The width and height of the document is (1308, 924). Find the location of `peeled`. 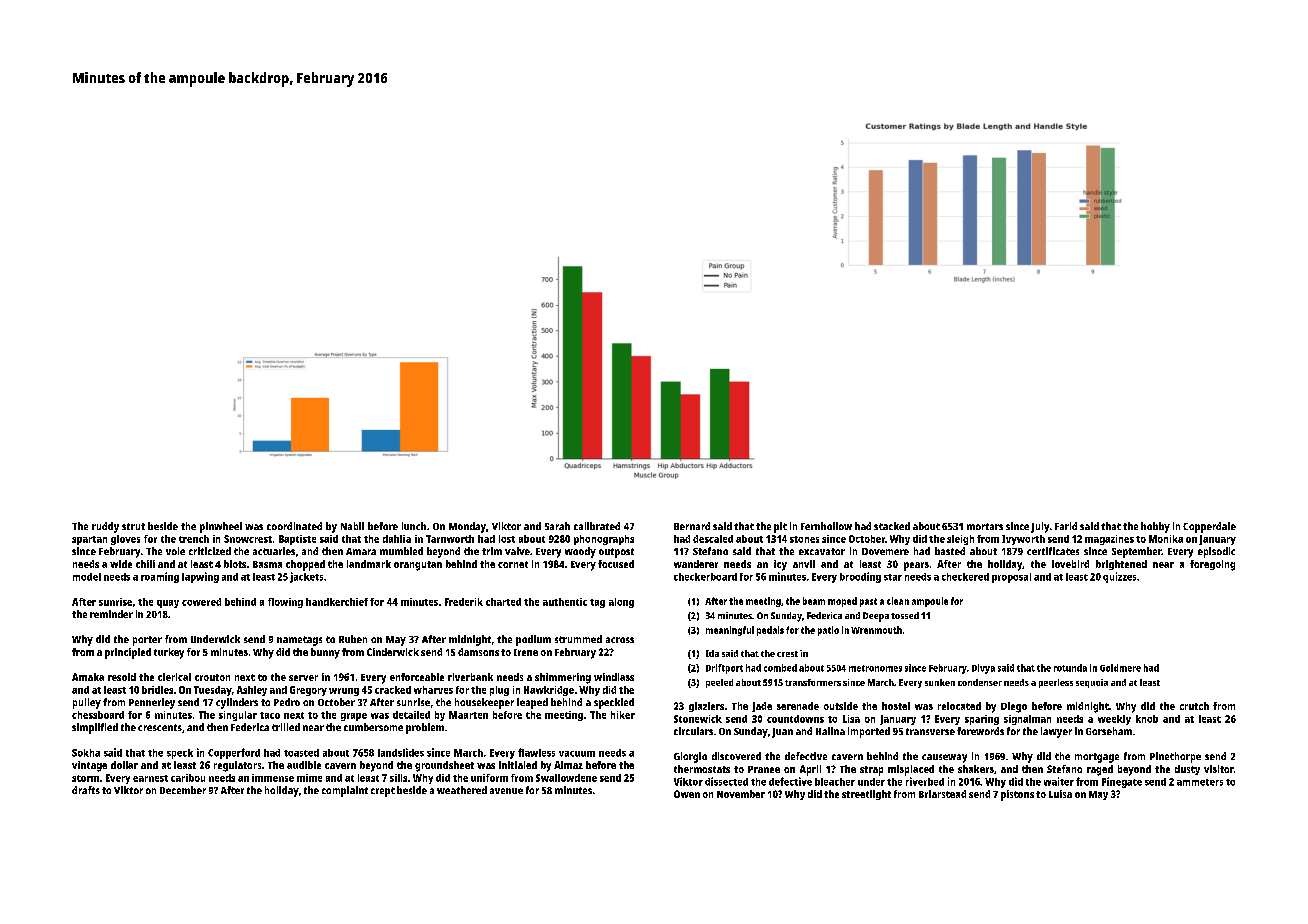

peeled is located at coordinates (719, 683).
